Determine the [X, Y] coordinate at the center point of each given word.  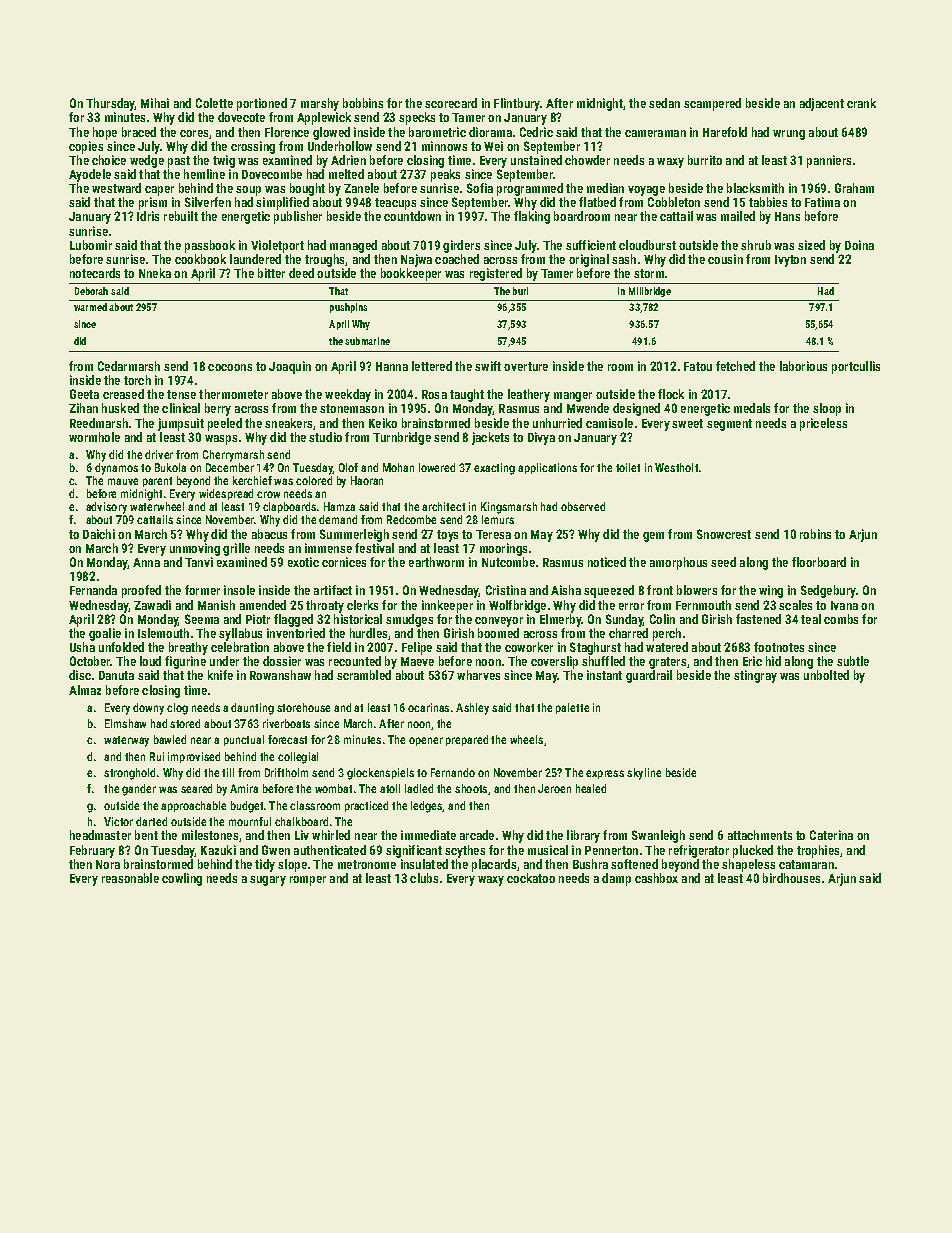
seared [196, 788]
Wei [493, 146]
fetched [735, 366]
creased [123, 394]
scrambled [364, 675]
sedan [664, 103]
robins [815, 534]
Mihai [155, 103]
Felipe [417, 648]
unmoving [195, 549]
